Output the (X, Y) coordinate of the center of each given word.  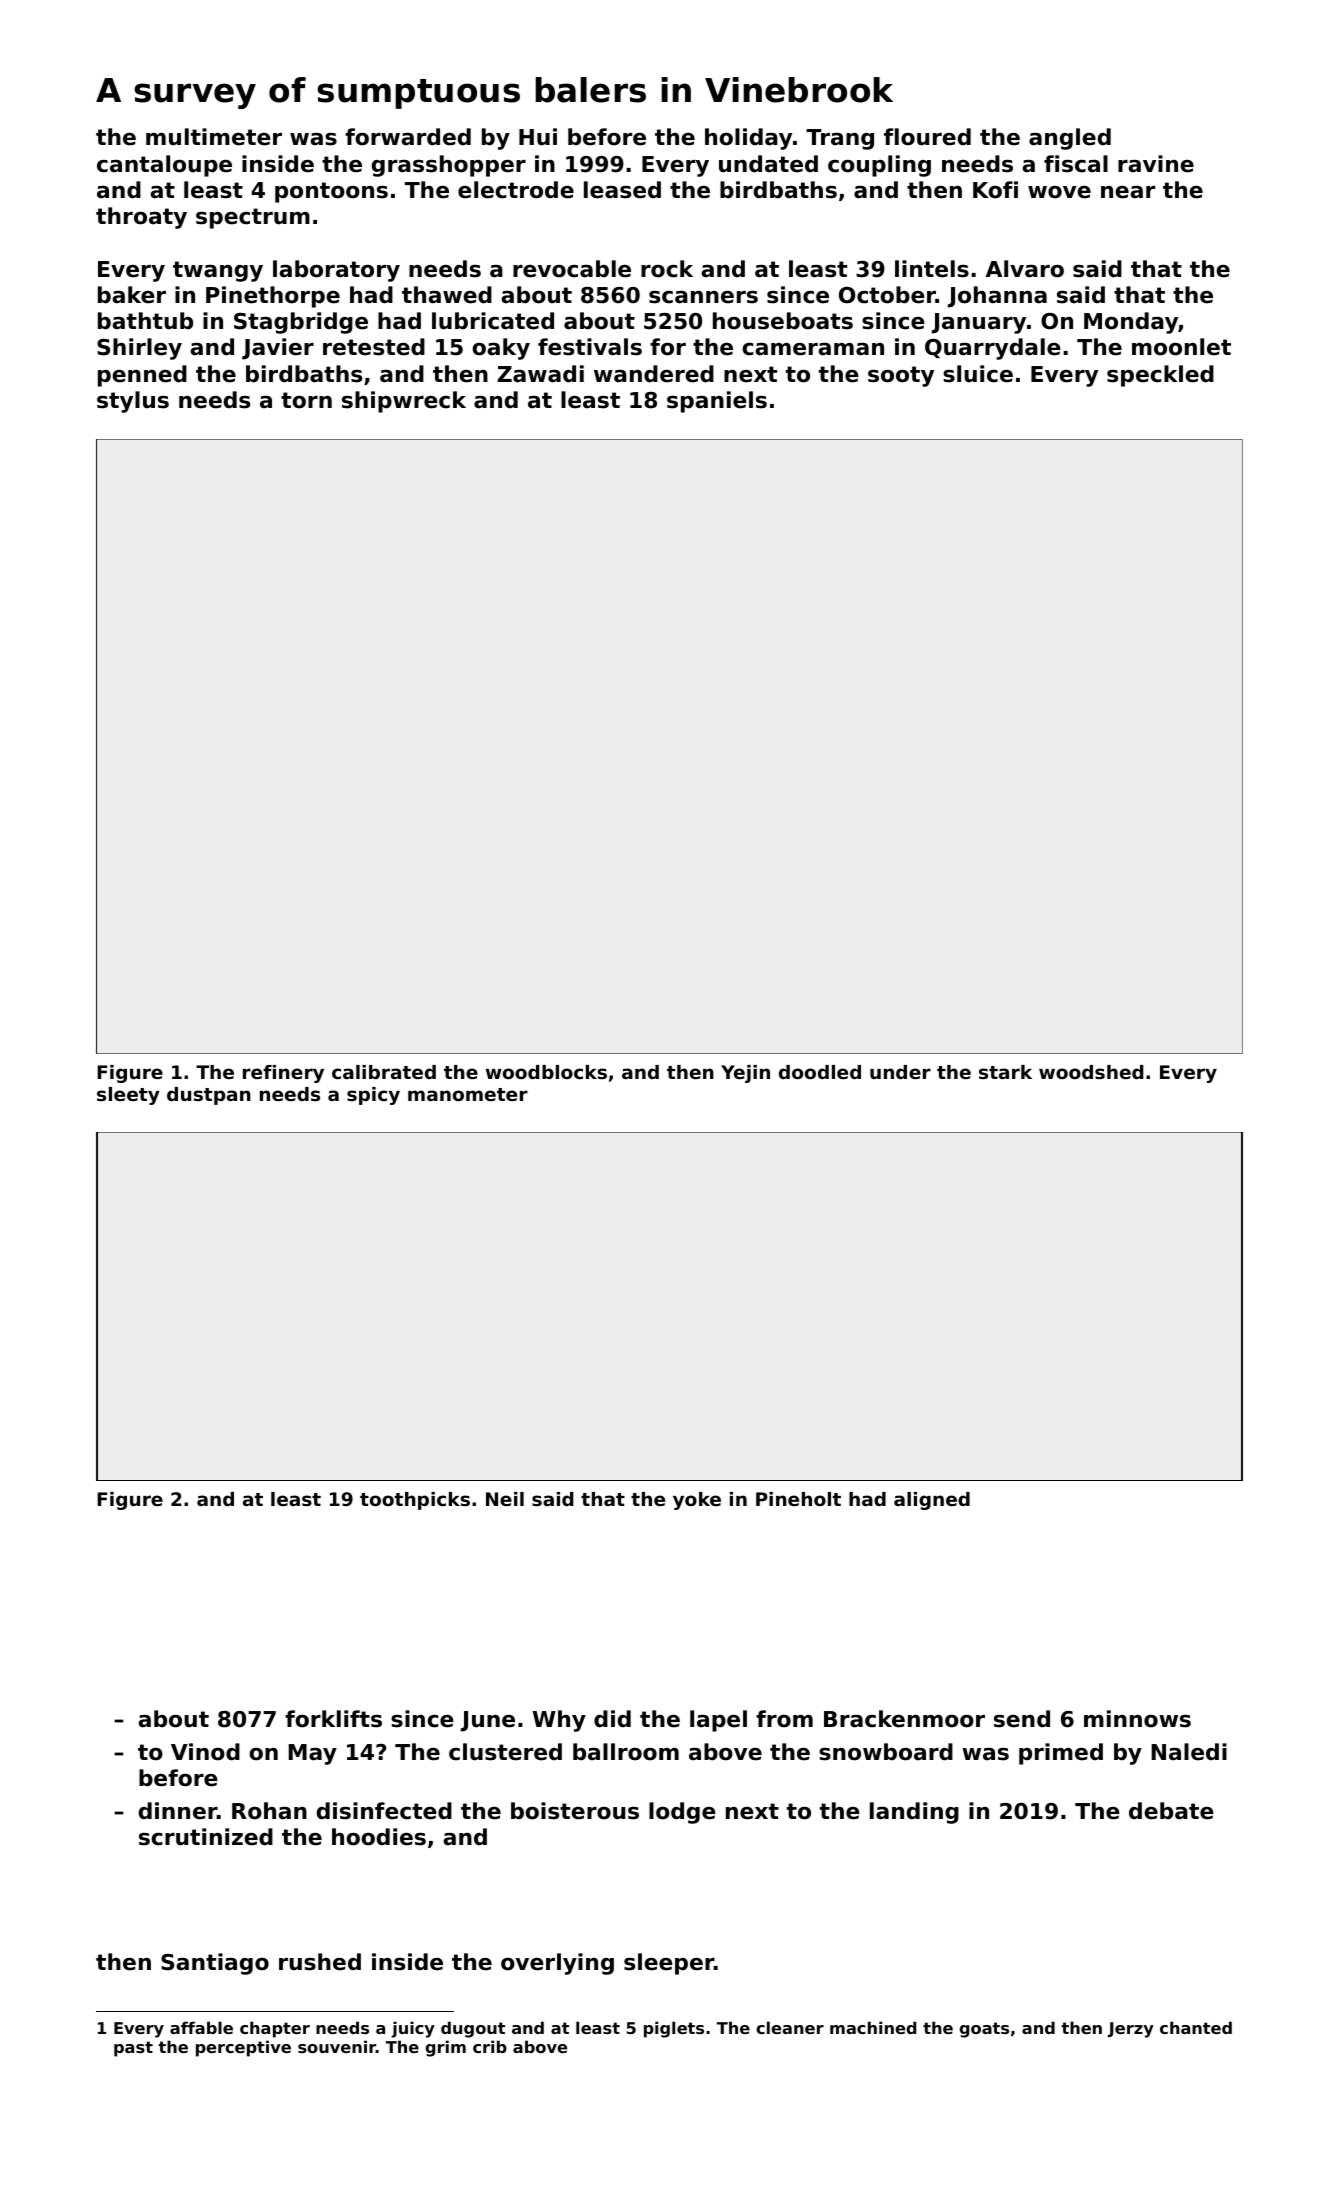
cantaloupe (164, 166)
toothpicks (415, 1501)
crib (490, 2046)
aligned (932, 1501)
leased (622, 190)
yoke (697, 1501)
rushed (320, 1962)
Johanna (997, 297)
